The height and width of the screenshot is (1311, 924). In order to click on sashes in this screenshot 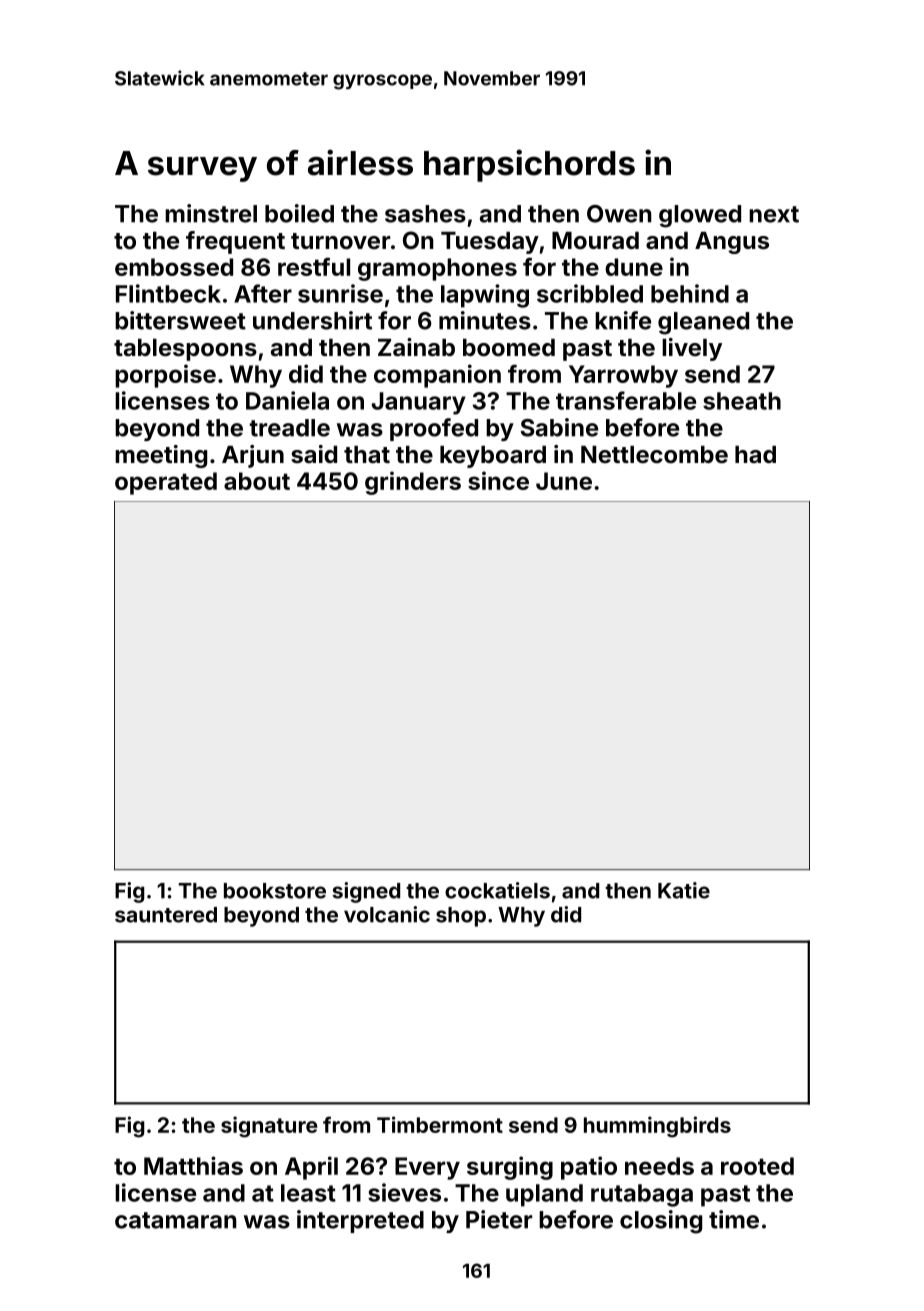, I will do `click(425, 214)`.
